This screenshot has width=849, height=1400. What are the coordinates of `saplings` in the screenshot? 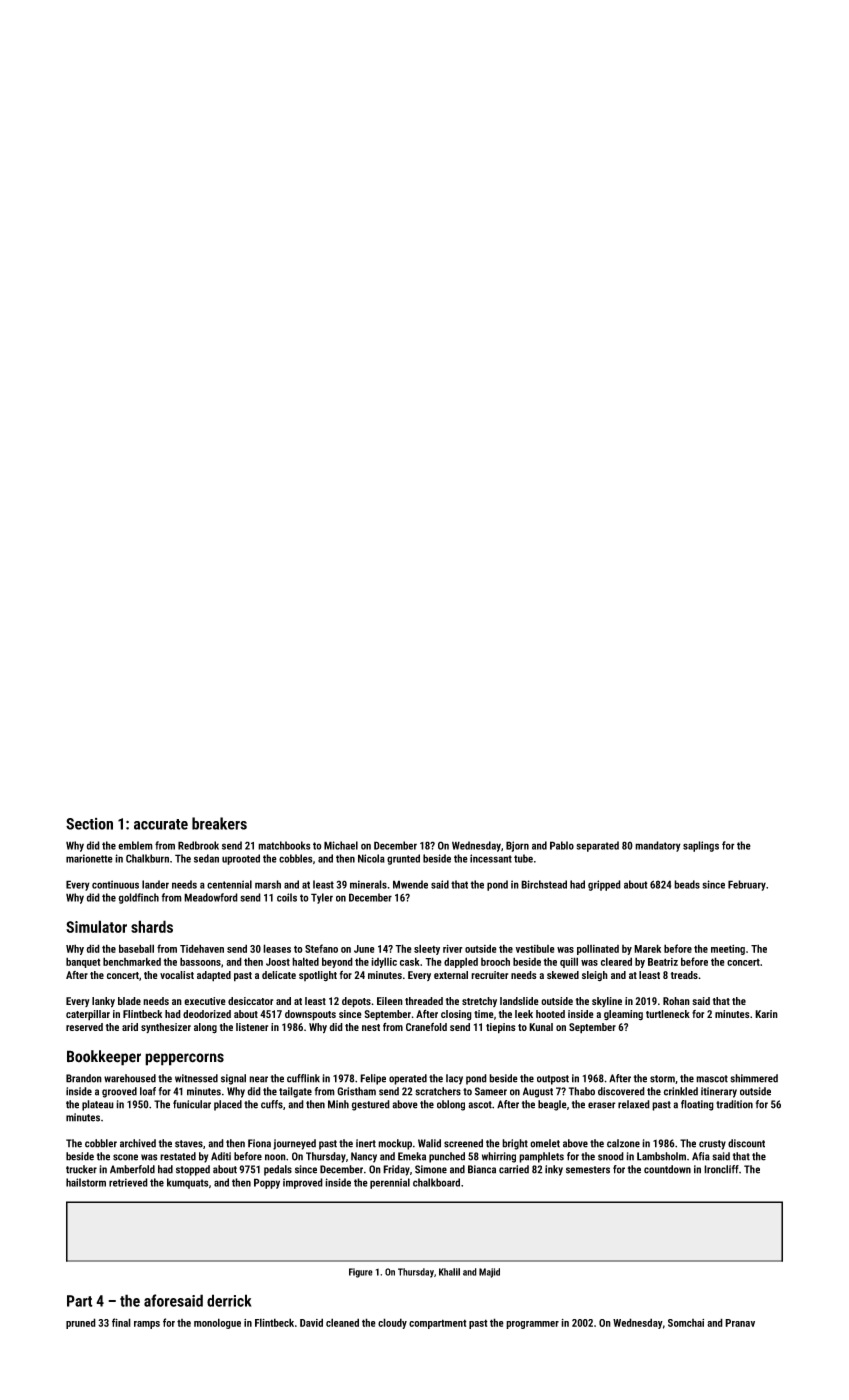 It's located at (701, 846).
